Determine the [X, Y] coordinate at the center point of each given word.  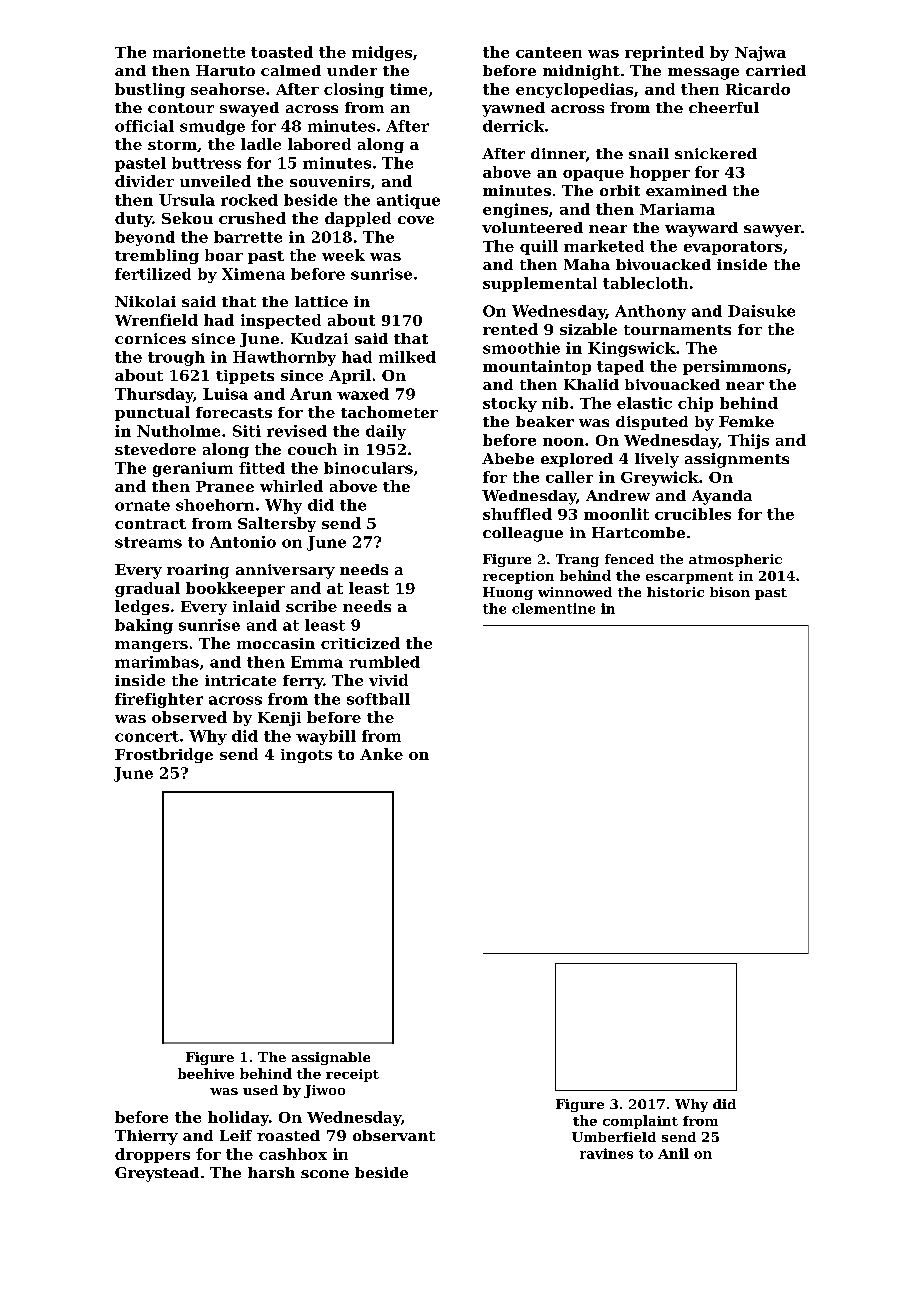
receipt [352, 1075]
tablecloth [645, 283]
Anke [381, 754]
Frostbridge [164, 755]
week [343, 255]
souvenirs [330, 181]
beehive [206, 1073]
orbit [620, 190]
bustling [150, 90]
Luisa [225, 394]
